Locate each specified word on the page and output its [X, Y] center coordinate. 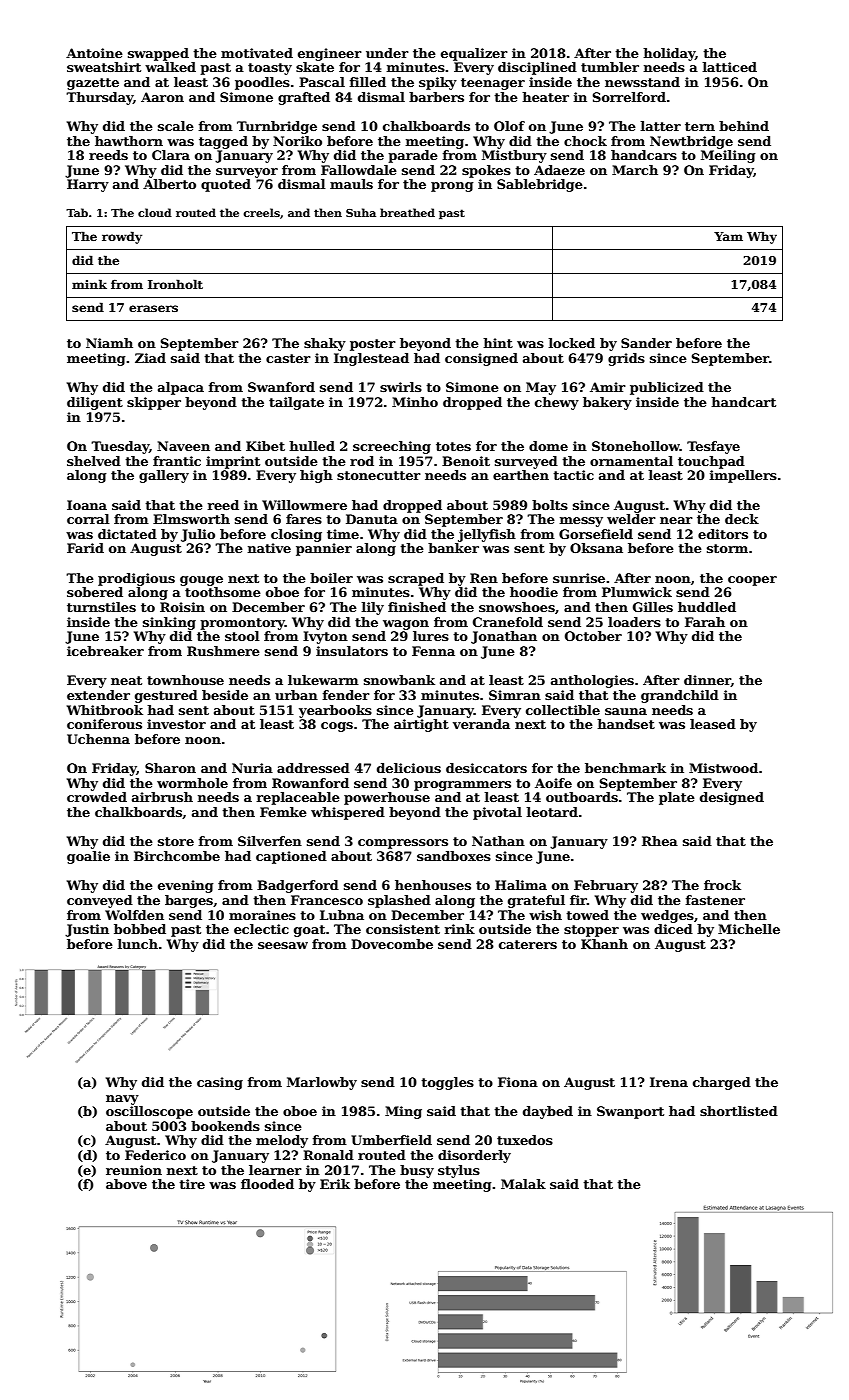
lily [373, 608]
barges [189, 901]
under [387, 53]
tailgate [296, 403]
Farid [85, 548]
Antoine [94, 53]
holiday [669, 54]
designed [732, 798]
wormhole [192, 783]
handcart [743, 402]
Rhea [660, 841]
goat [309, 931]
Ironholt [175, 284]
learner [275, 1170]
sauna [626, 711]
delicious [409, 768]
